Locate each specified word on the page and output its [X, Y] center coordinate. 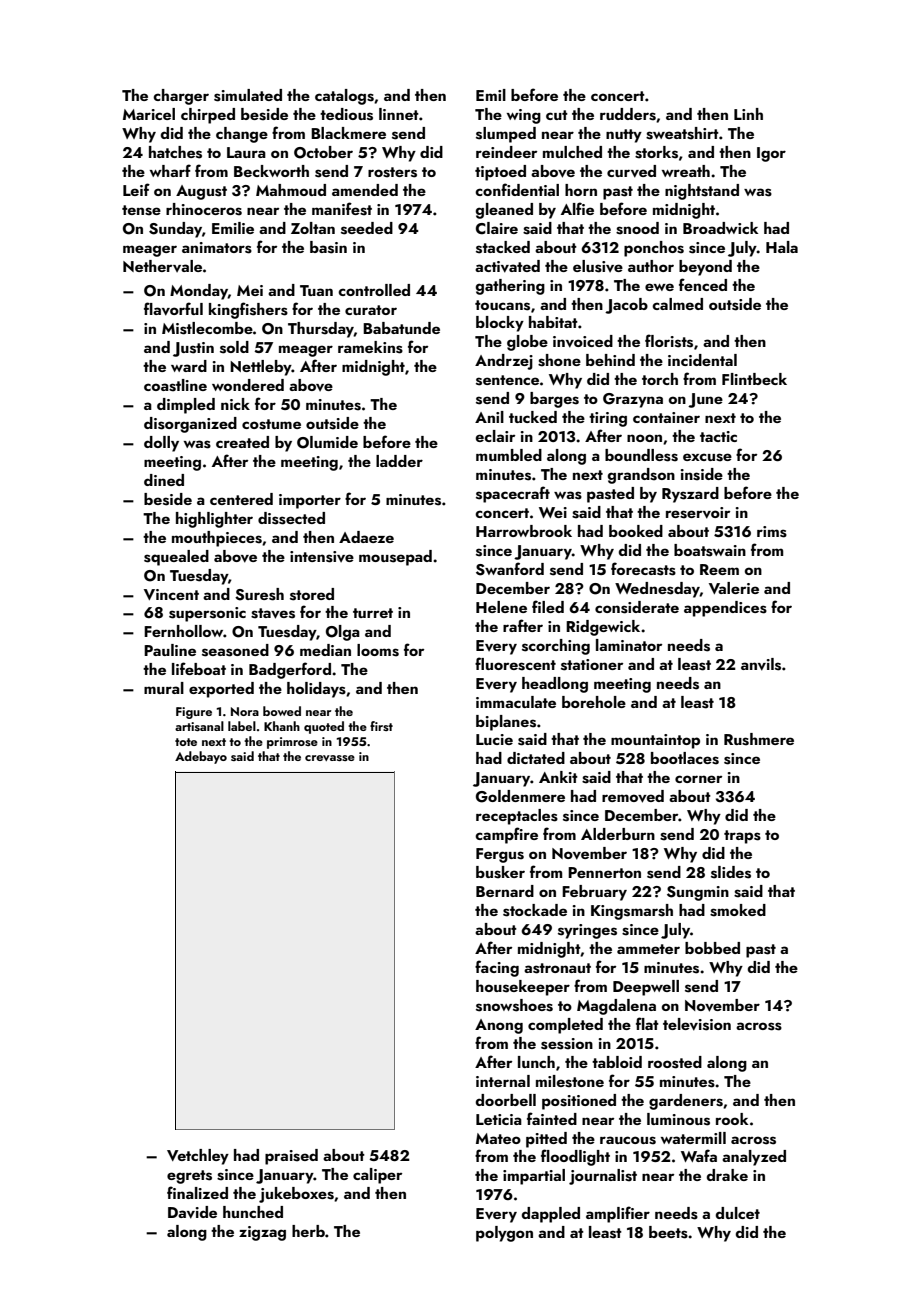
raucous [628, 1140]
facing [497, 968]
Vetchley [198, 1157]
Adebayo [201, 757]
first [381, 726]
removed [633, 796]
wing [524, 116]
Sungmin [698, 893]
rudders [628, 114]
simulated [248, 95]
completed [565, 1026]
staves [273, 613]
